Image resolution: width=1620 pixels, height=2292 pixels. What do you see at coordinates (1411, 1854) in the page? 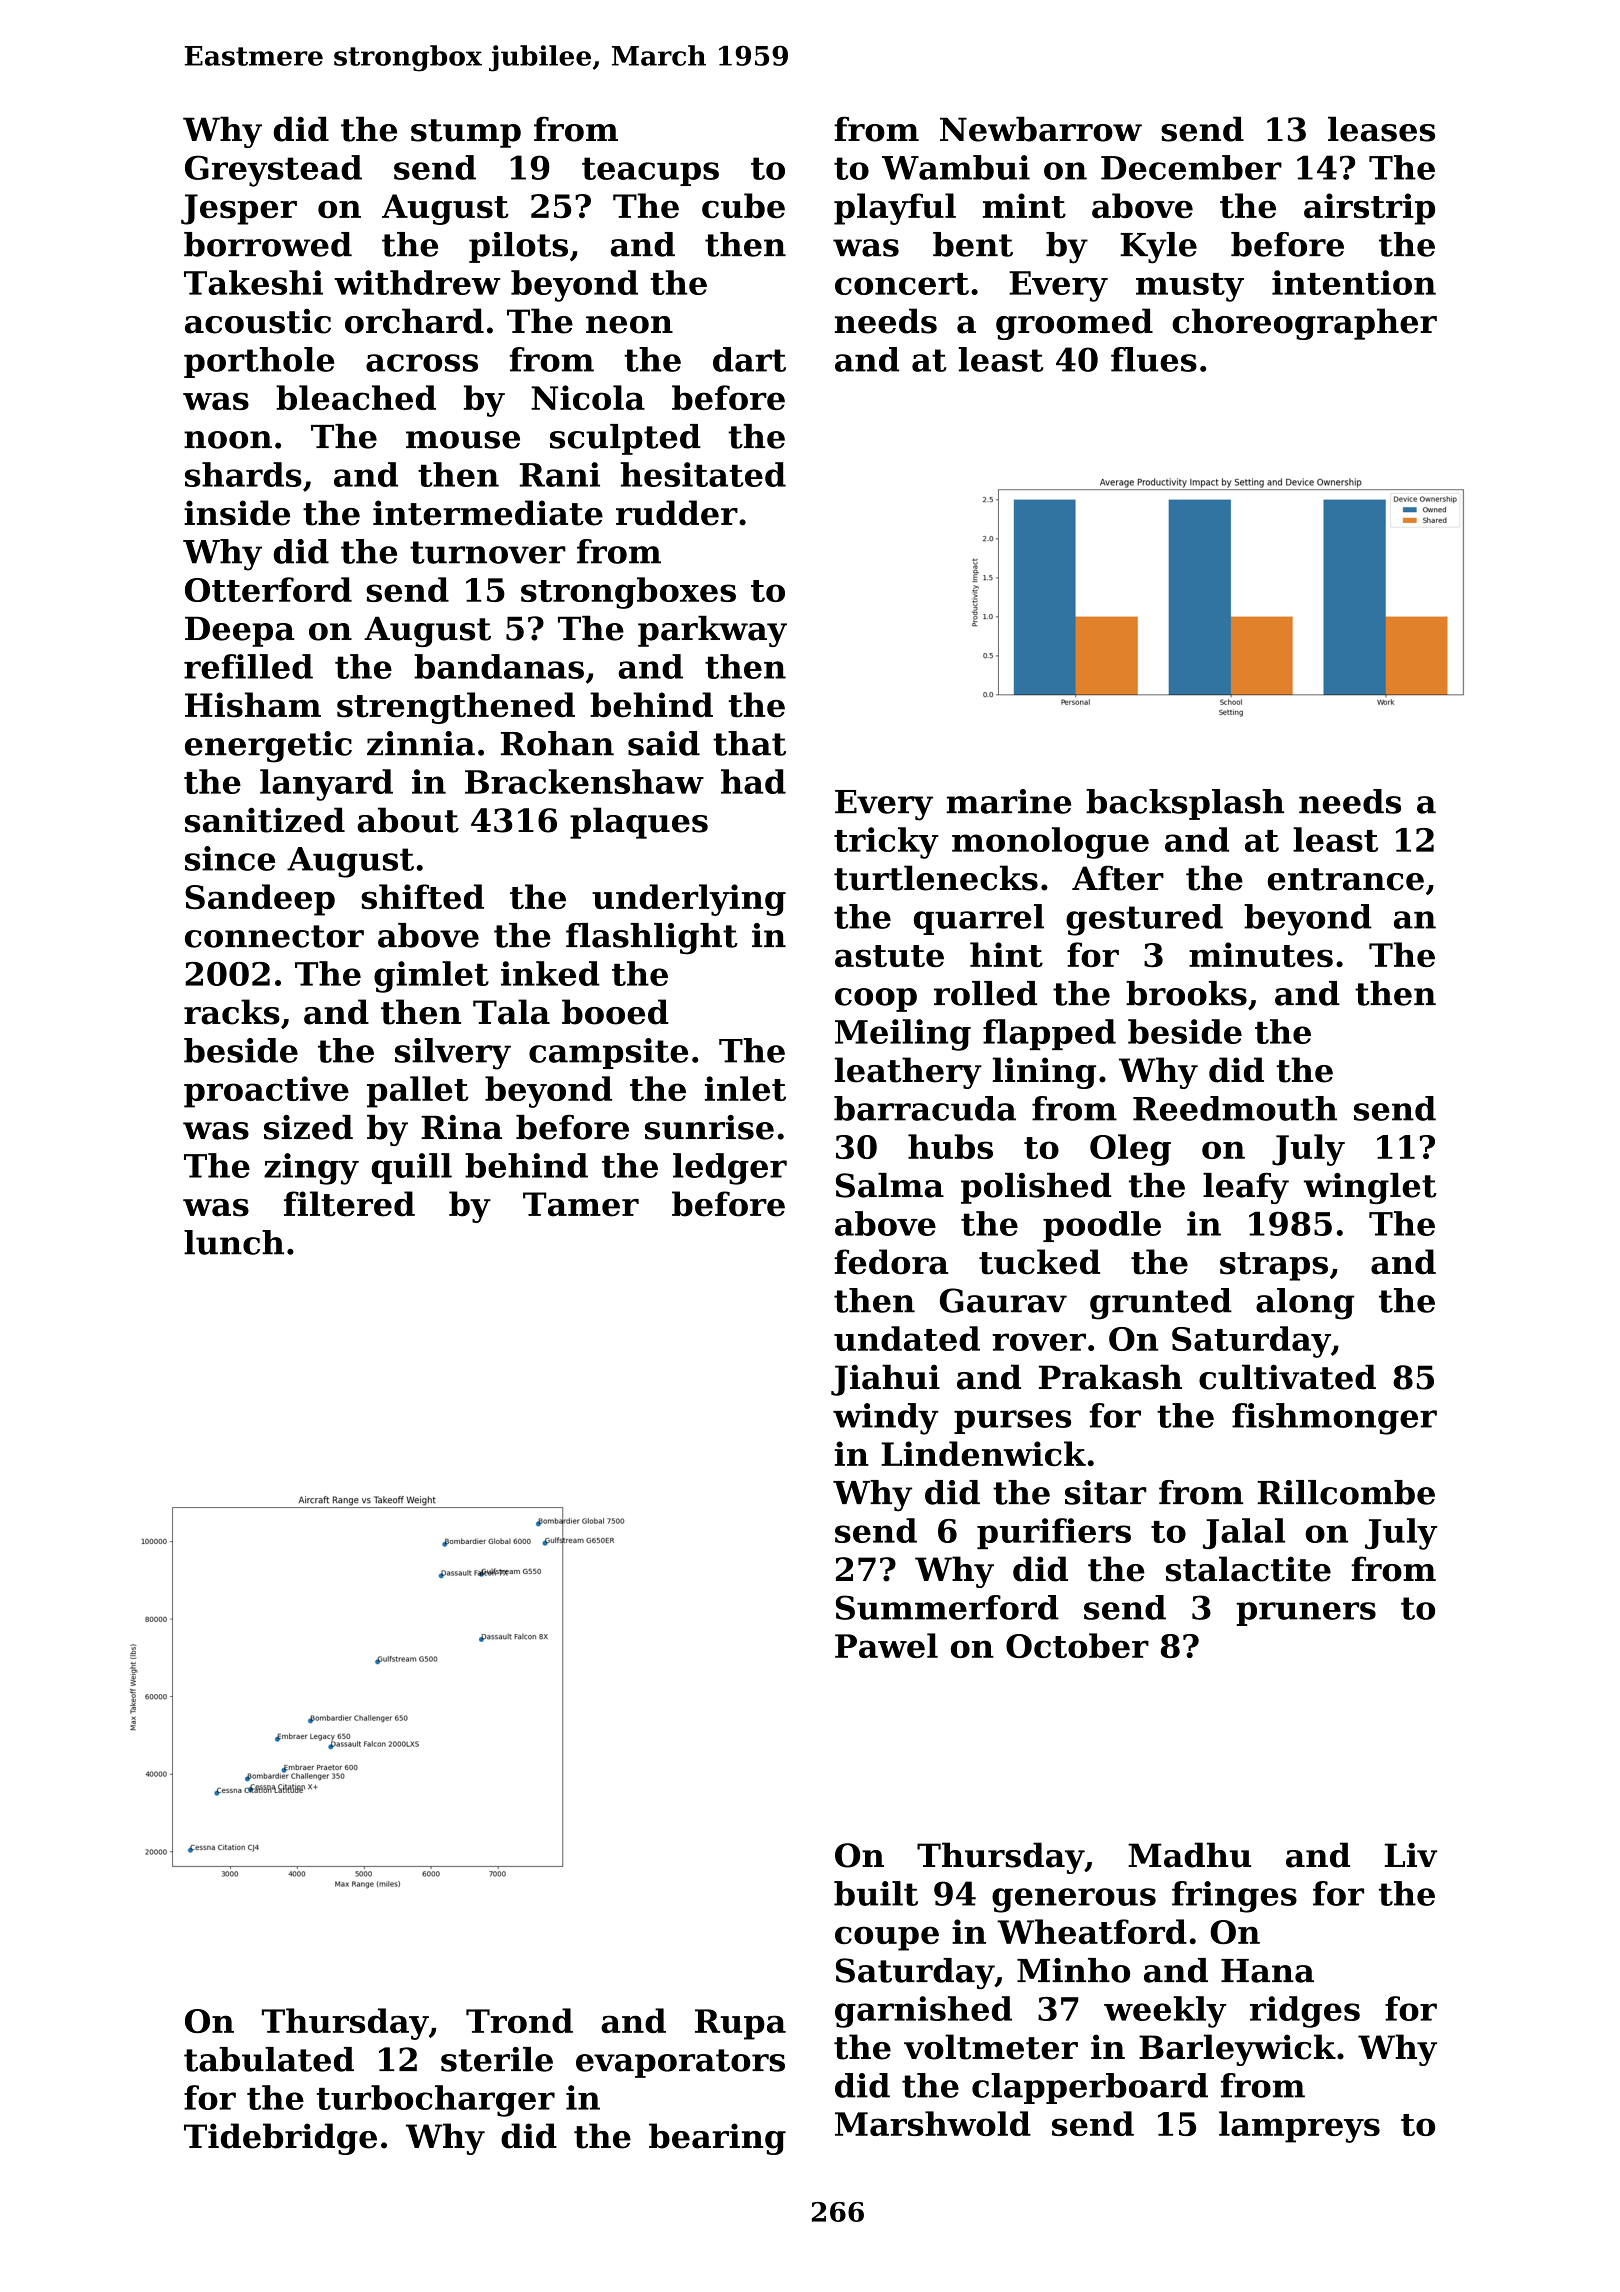
I see `Liv` at bounding box center [1411, 1854].
